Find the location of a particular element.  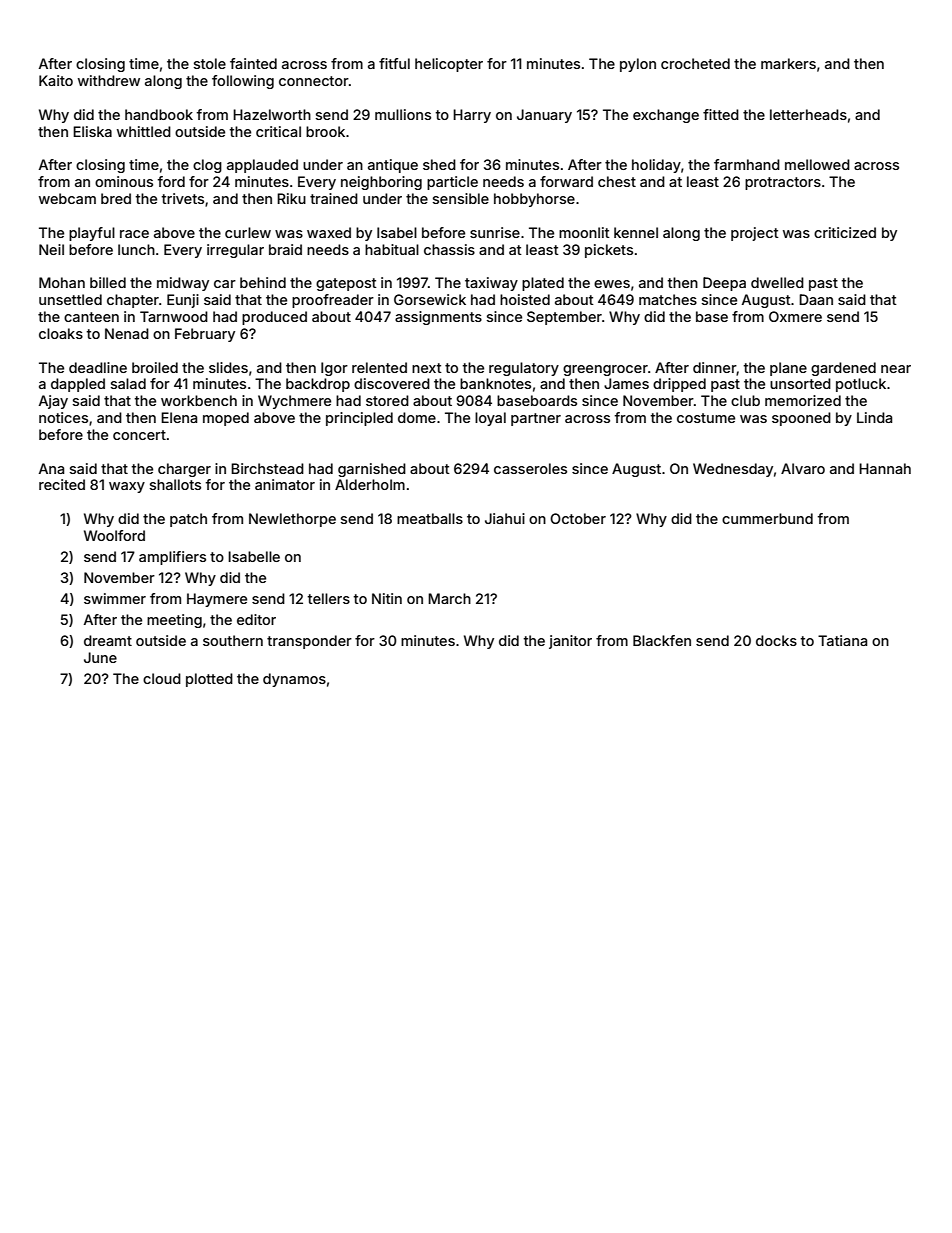

markers is located at coordinates (788, 63).
